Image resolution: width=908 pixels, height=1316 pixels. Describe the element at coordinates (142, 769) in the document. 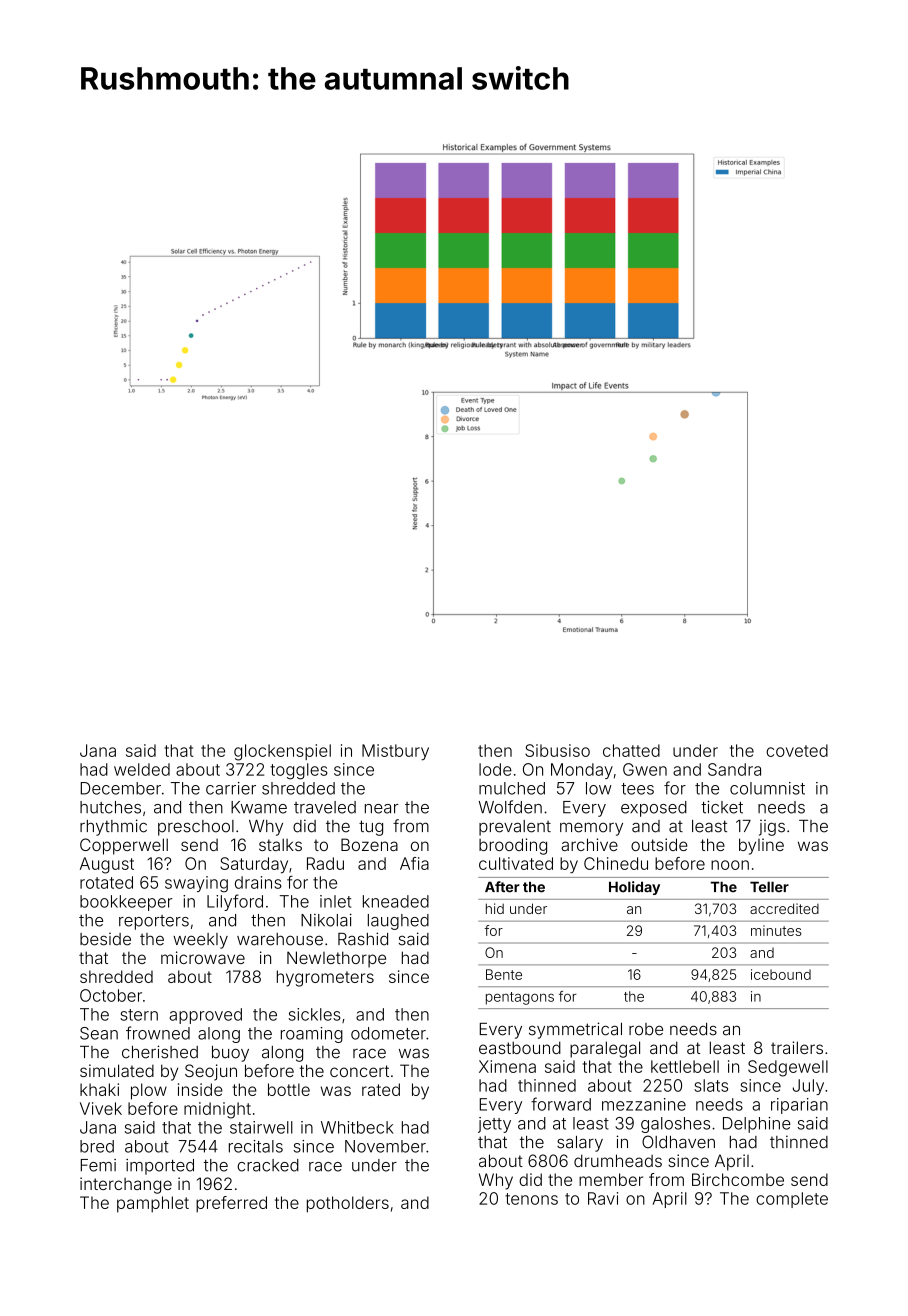

I see `welded` at that location.
